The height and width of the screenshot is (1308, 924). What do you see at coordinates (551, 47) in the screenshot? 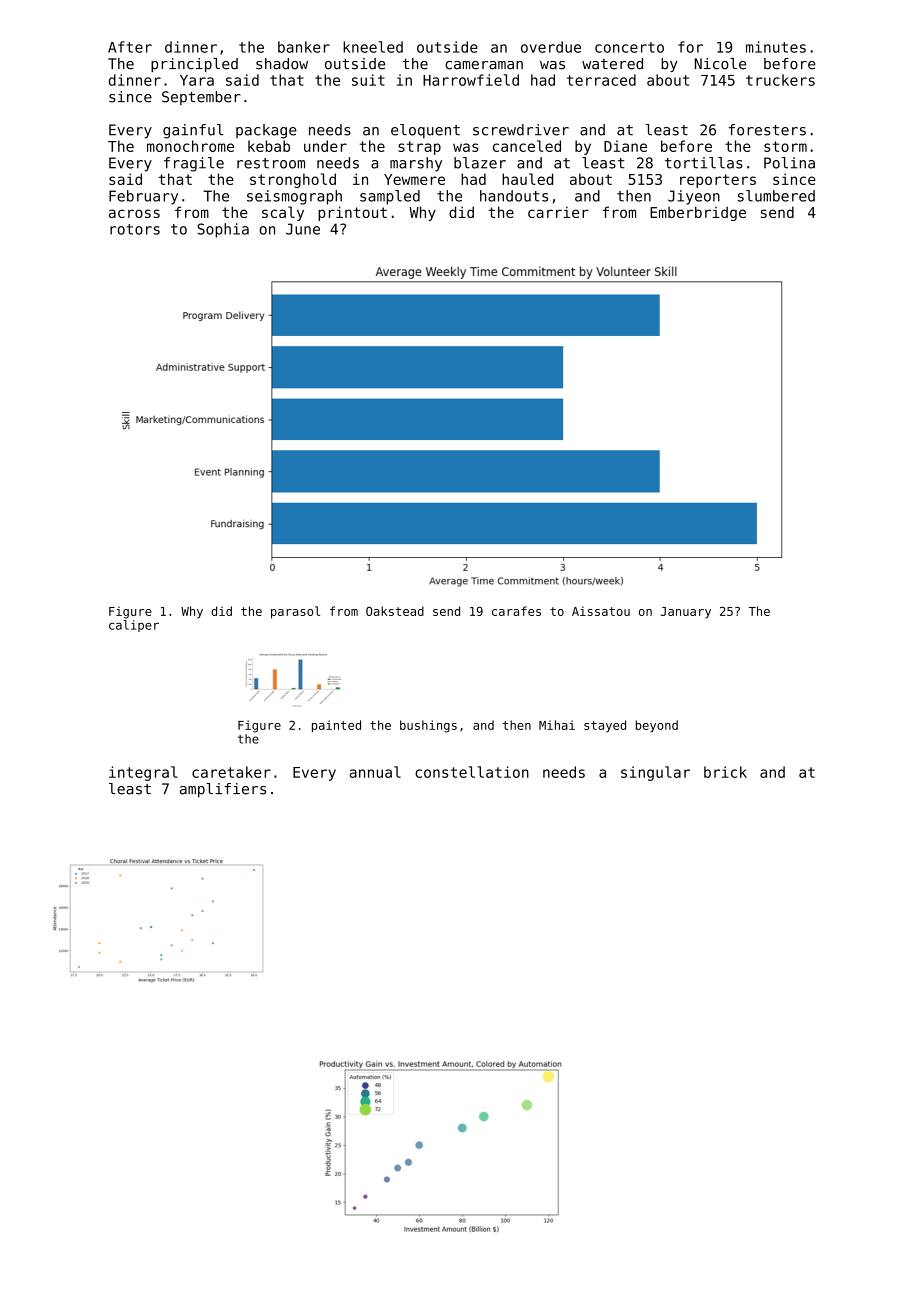
I see `overdue` at bounding box center [551, 47].
